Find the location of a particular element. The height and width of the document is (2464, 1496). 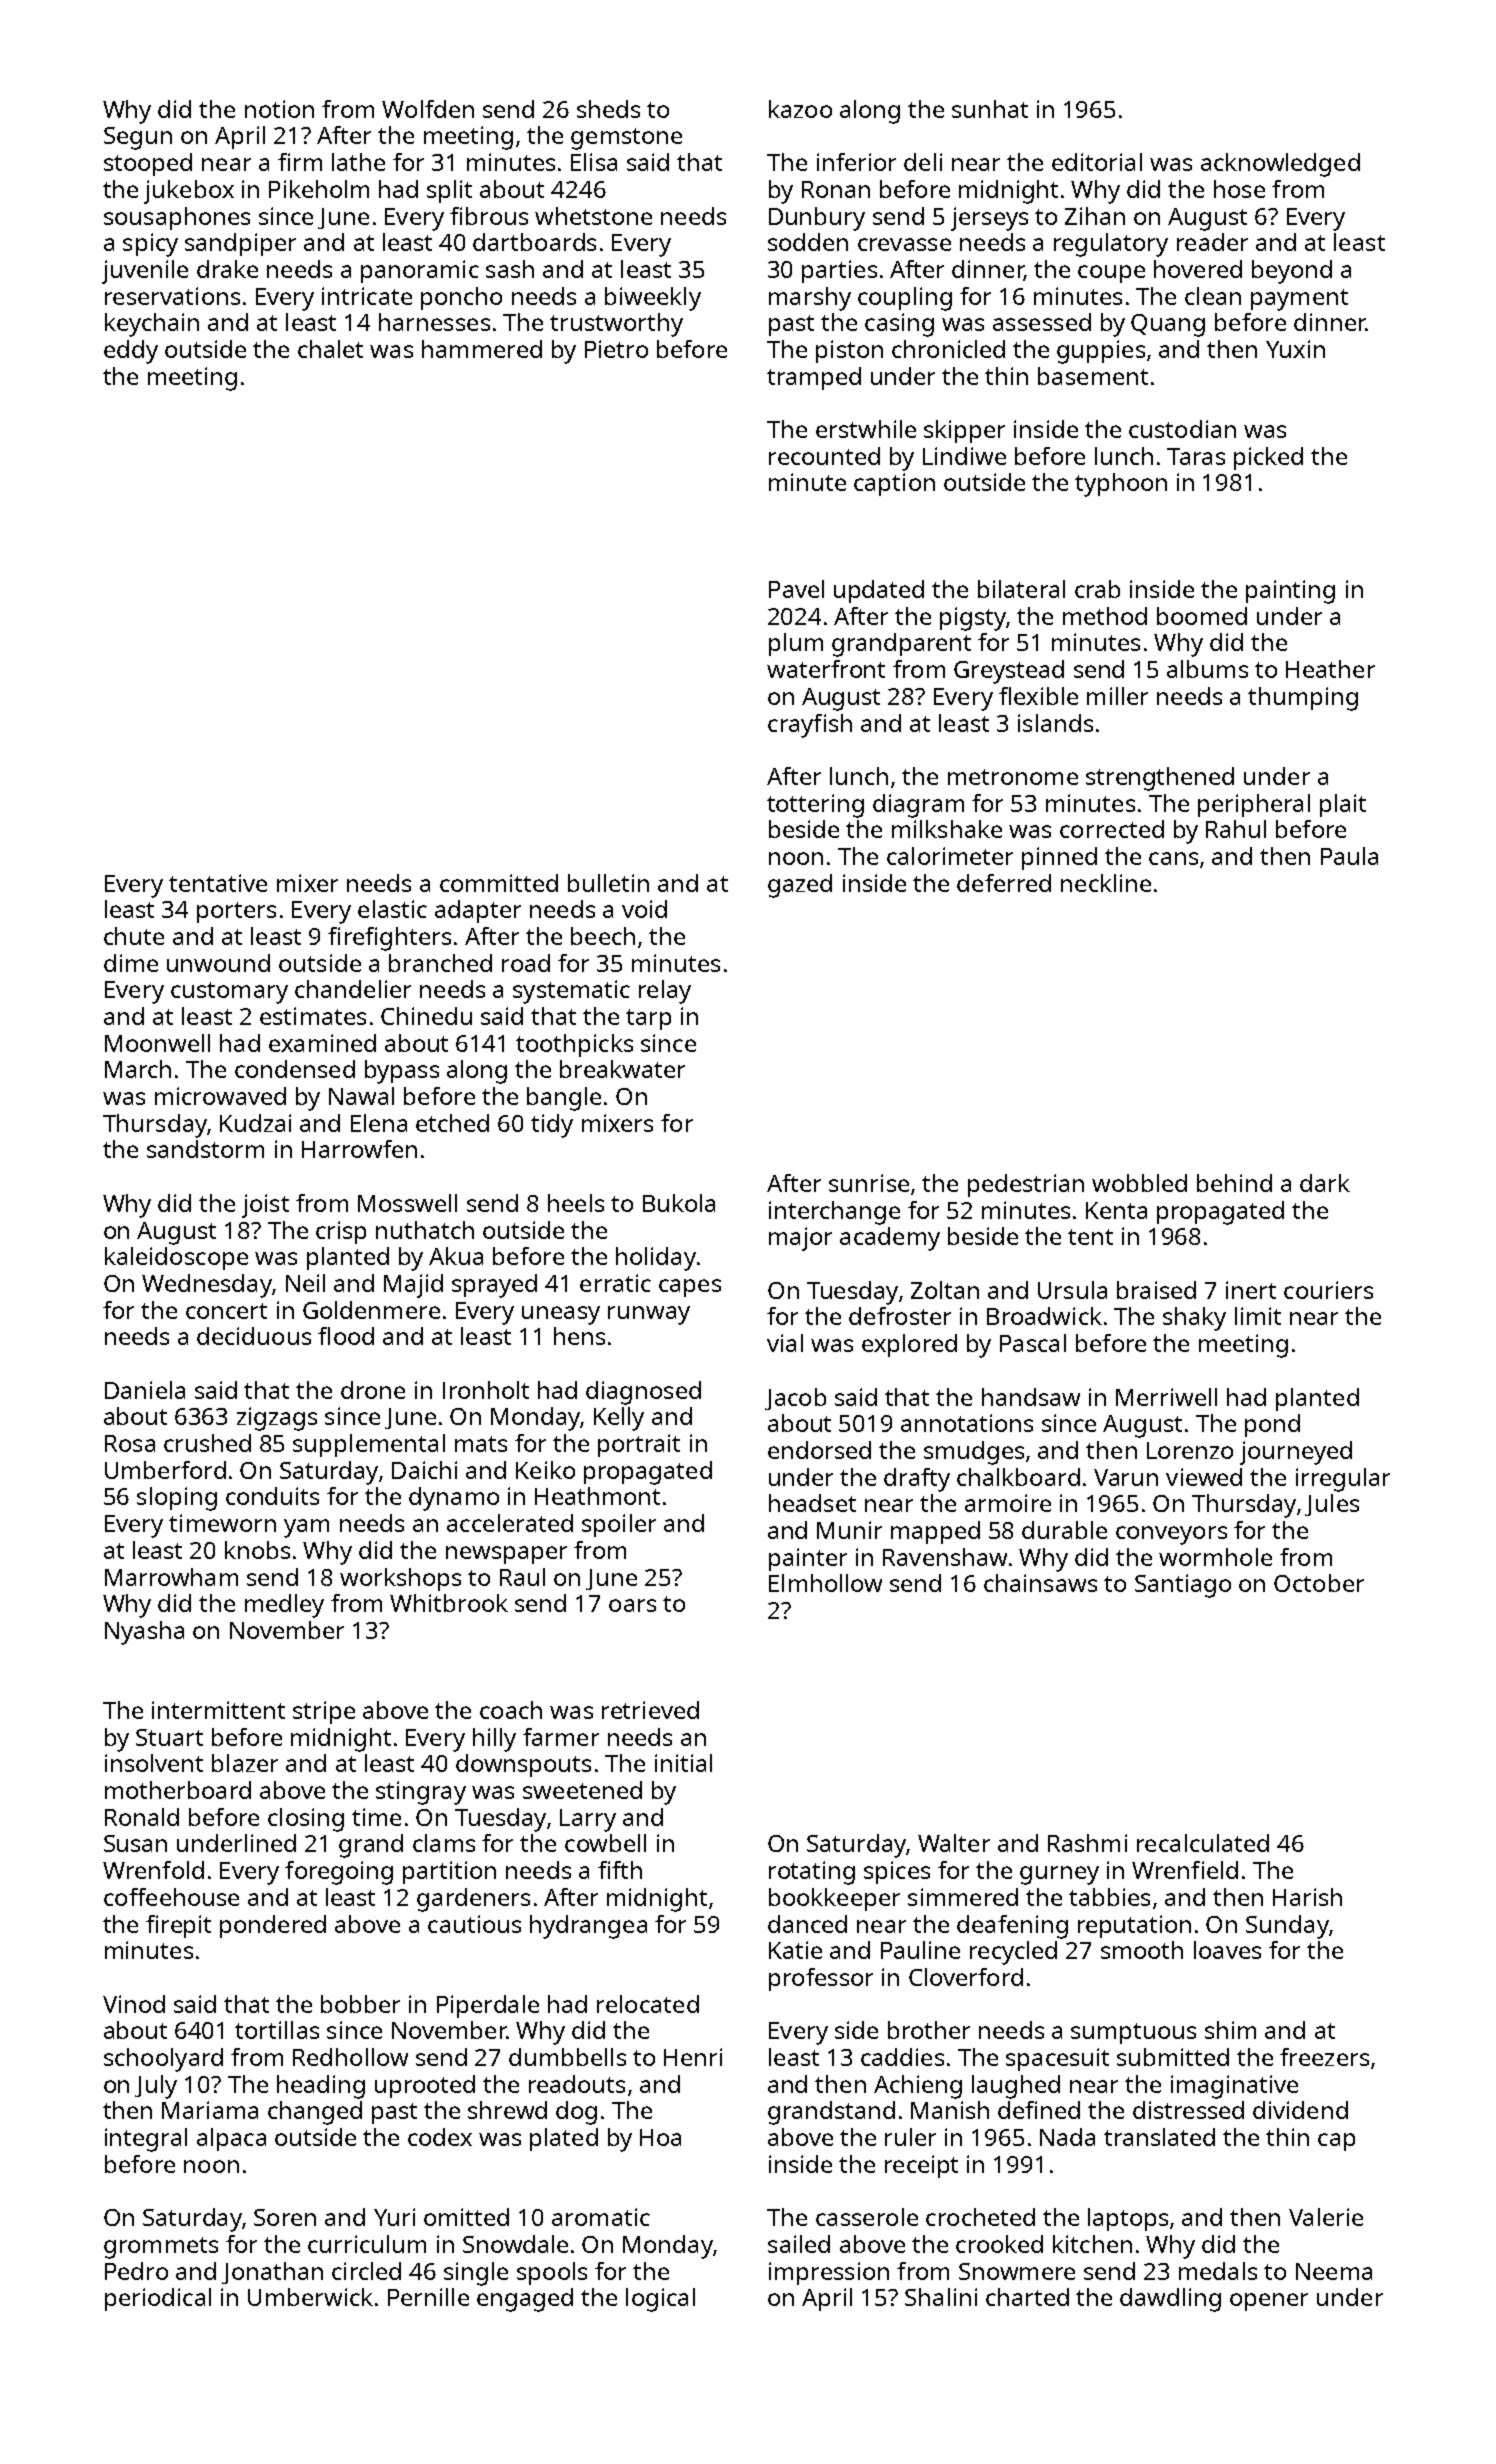

notion is located at coordinates (279, 109).
